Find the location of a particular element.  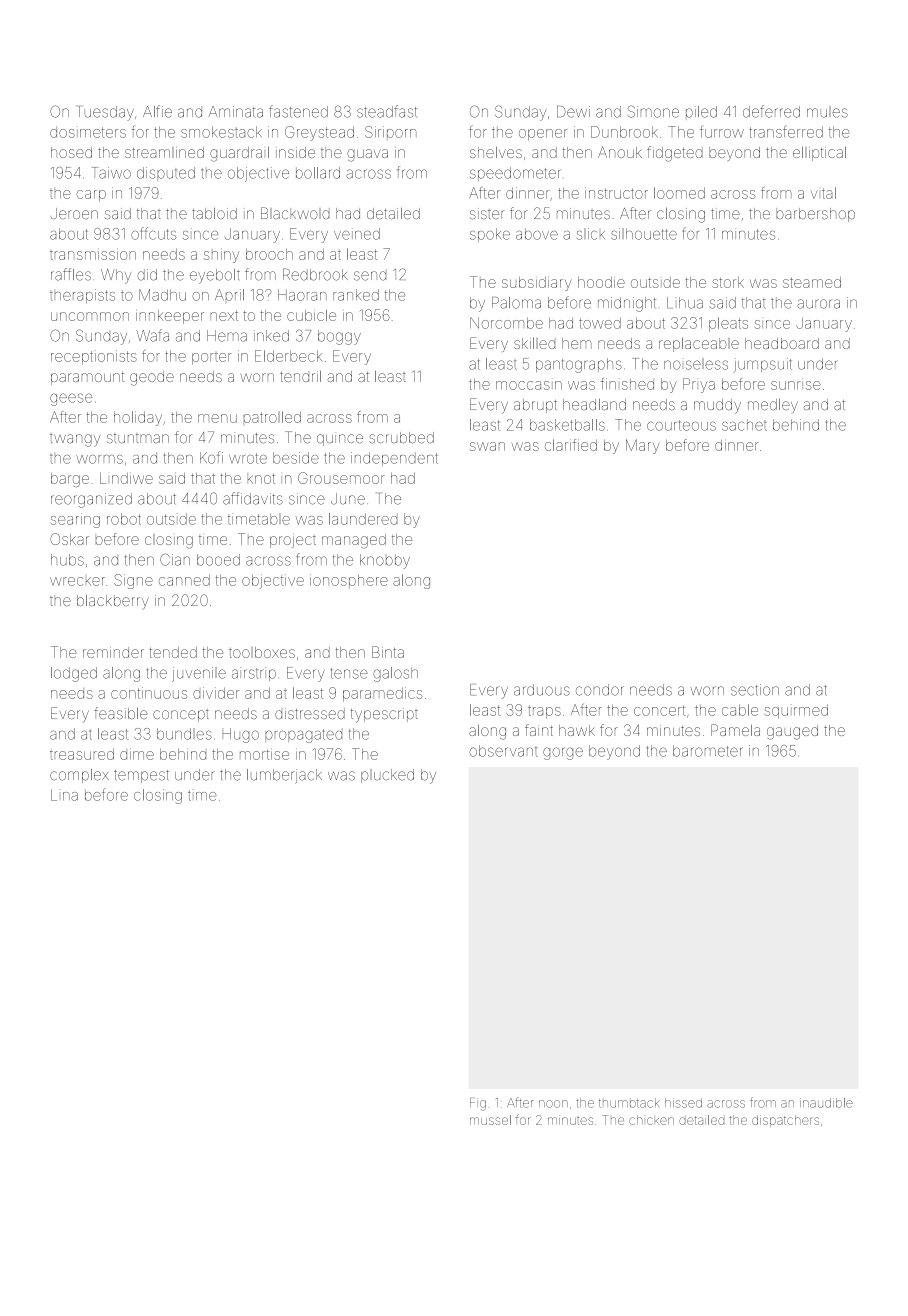

next is located at coordinates (224, 316).
